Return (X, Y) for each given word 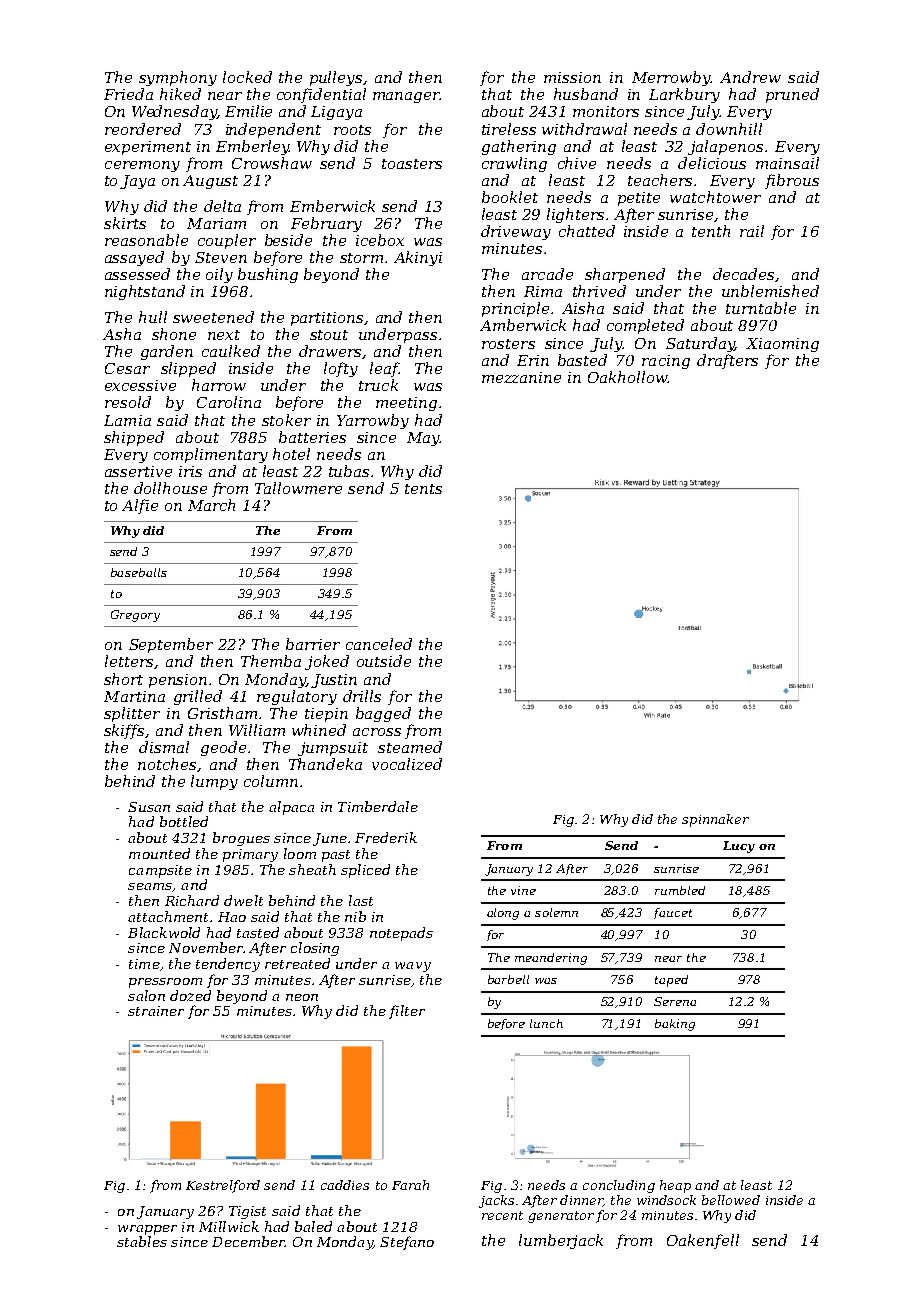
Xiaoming (782, 345)
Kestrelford (223, 1186)
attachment (168, 916)
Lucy (739, 847)
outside (384, 661)
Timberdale (378, 806)
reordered (143, 129)
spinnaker (715, 820)
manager (406, 97)
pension (178, 681)
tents (423, 489)
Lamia (127, 420)
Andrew (750, 77)
